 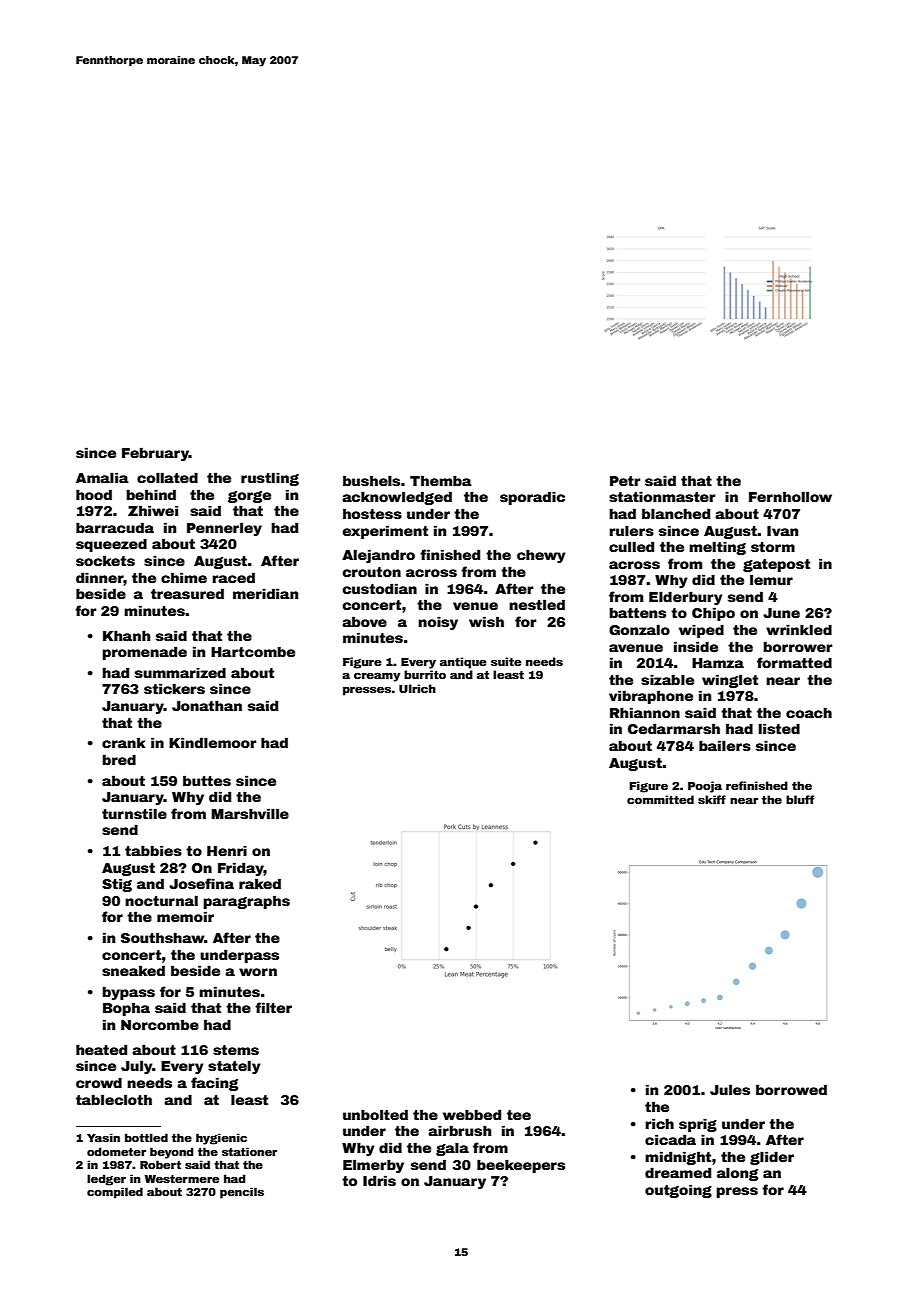 I want to click on skiff, so click(x=712, y=799).
